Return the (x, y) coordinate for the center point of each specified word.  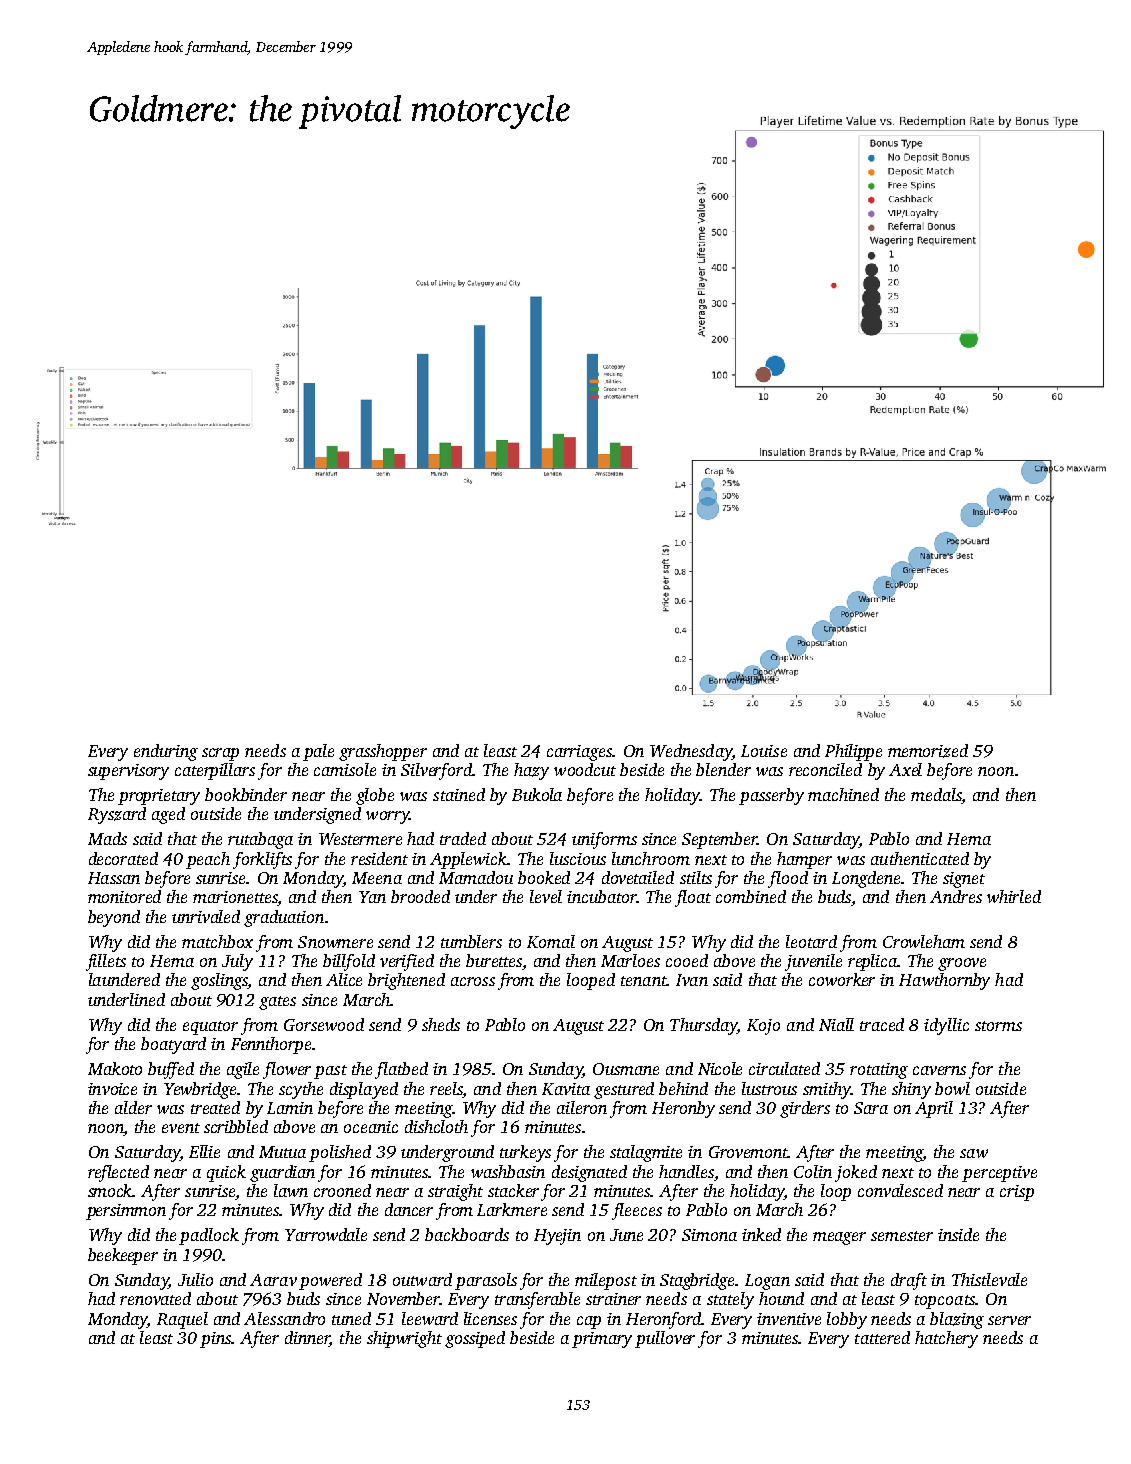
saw (974, 1153)
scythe (301, 1090)
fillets (106, 962)
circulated (784, 1068)
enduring (166, 752)
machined (843, 794)
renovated (155, 1298)
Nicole (720, 1068)
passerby (771, 796)
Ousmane (626, 1069)
